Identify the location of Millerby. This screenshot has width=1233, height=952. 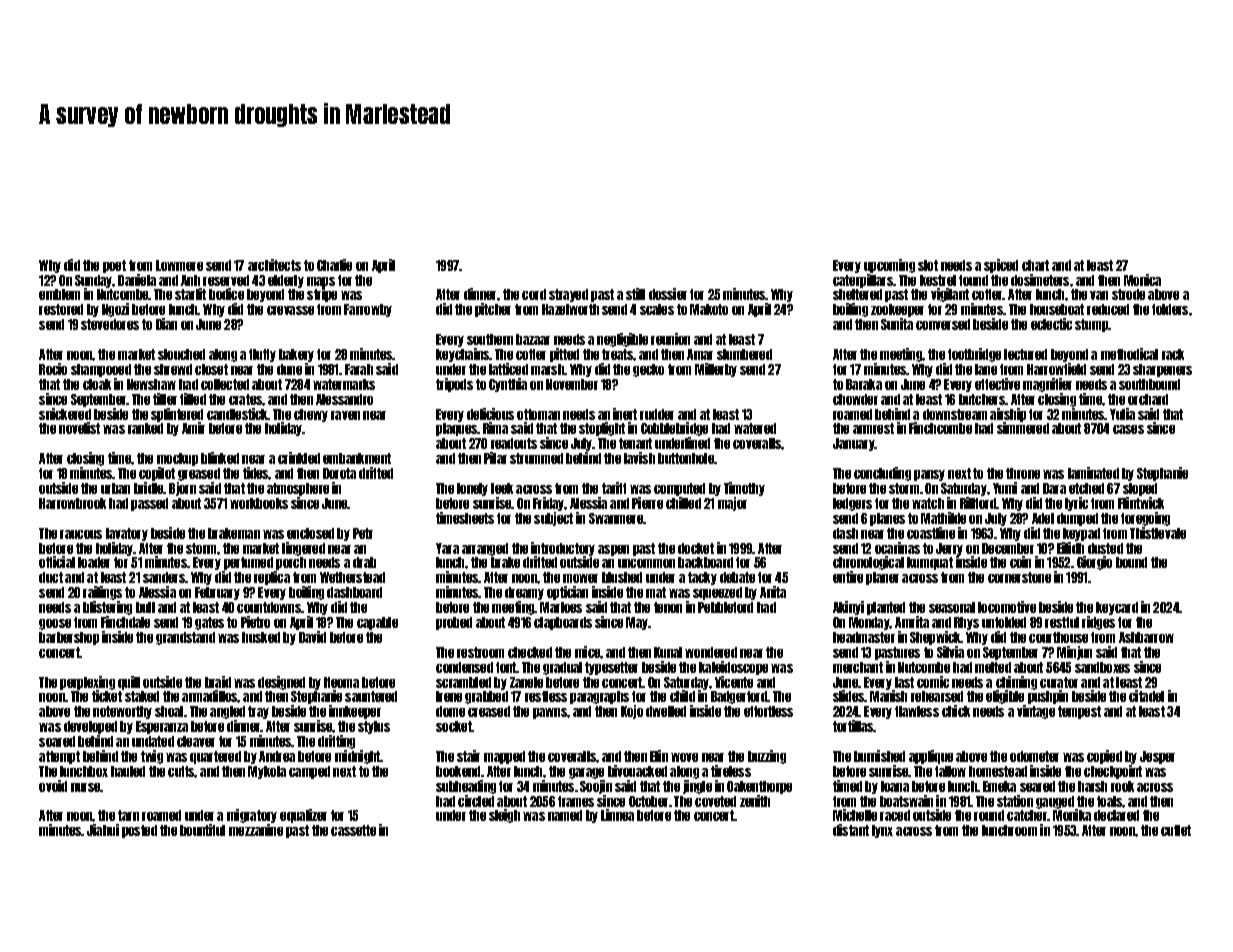
(716, 370).
